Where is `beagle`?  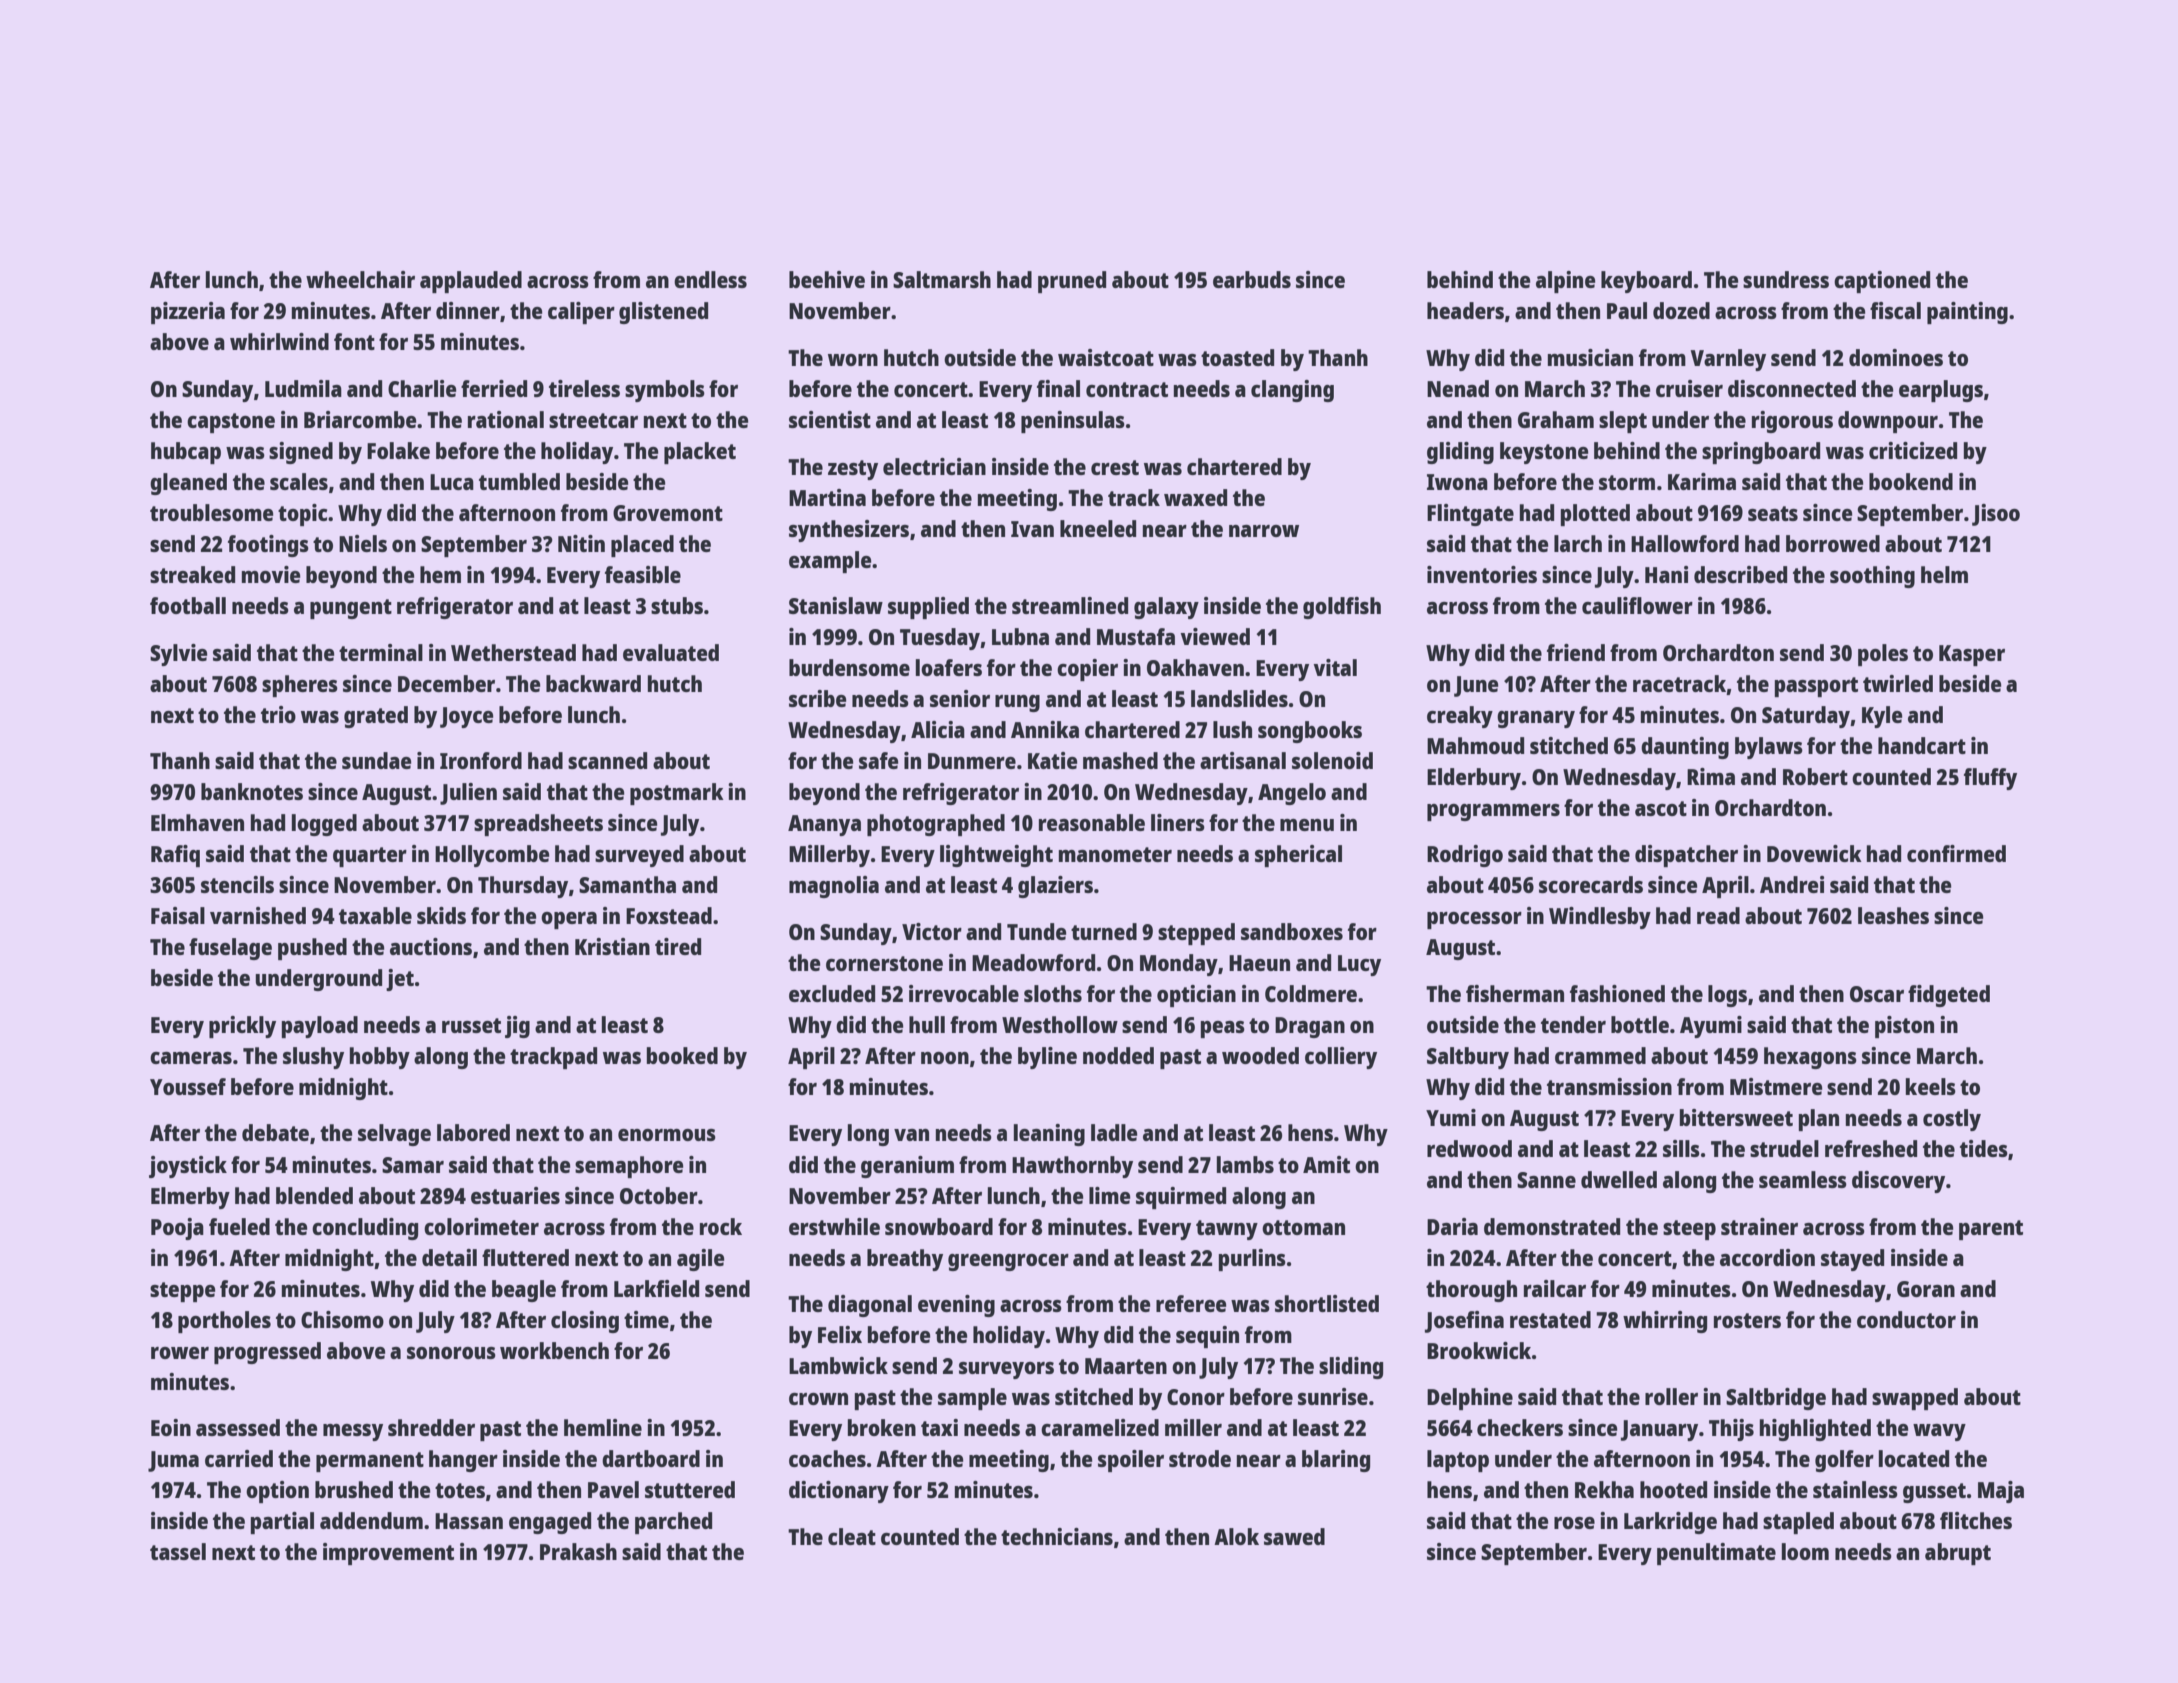
beagle is located at coordinates (524, 1291).
